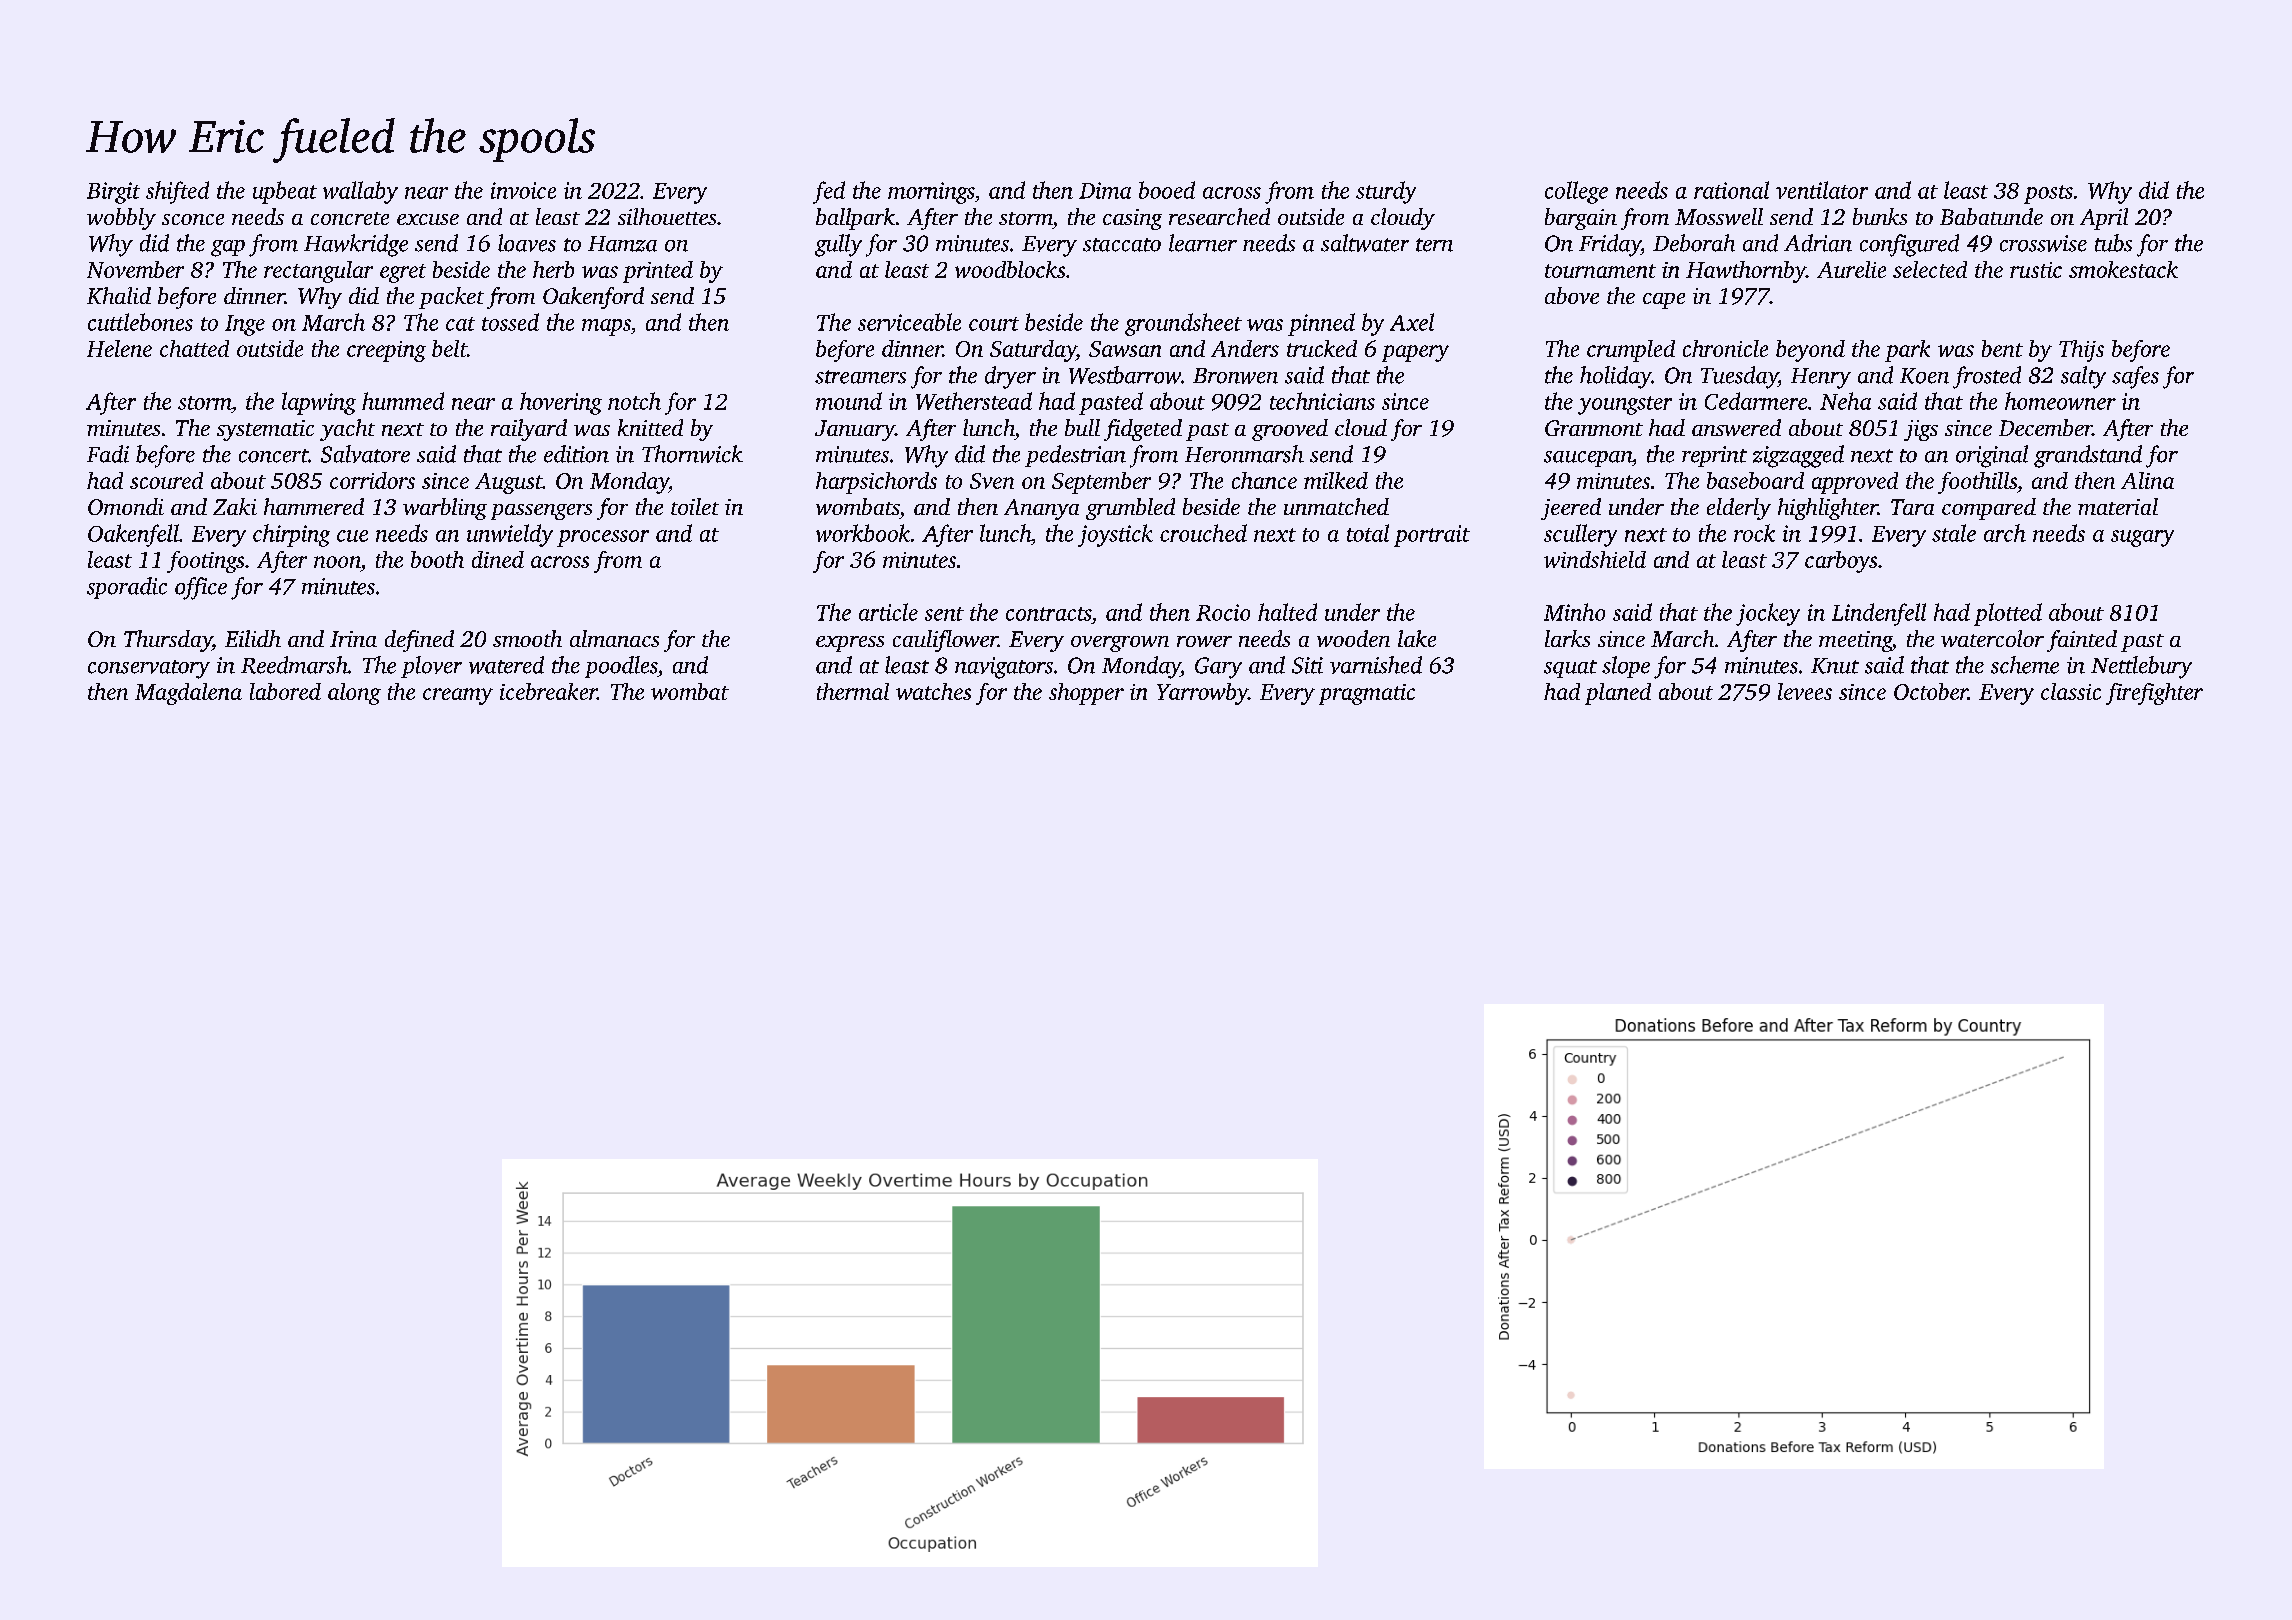 The width and height of the screenshot is (2292, 1620). What do you see at coordinates (1664, 301) in the screenshot?
I see `cape` at bounding box center [1664, 301].
